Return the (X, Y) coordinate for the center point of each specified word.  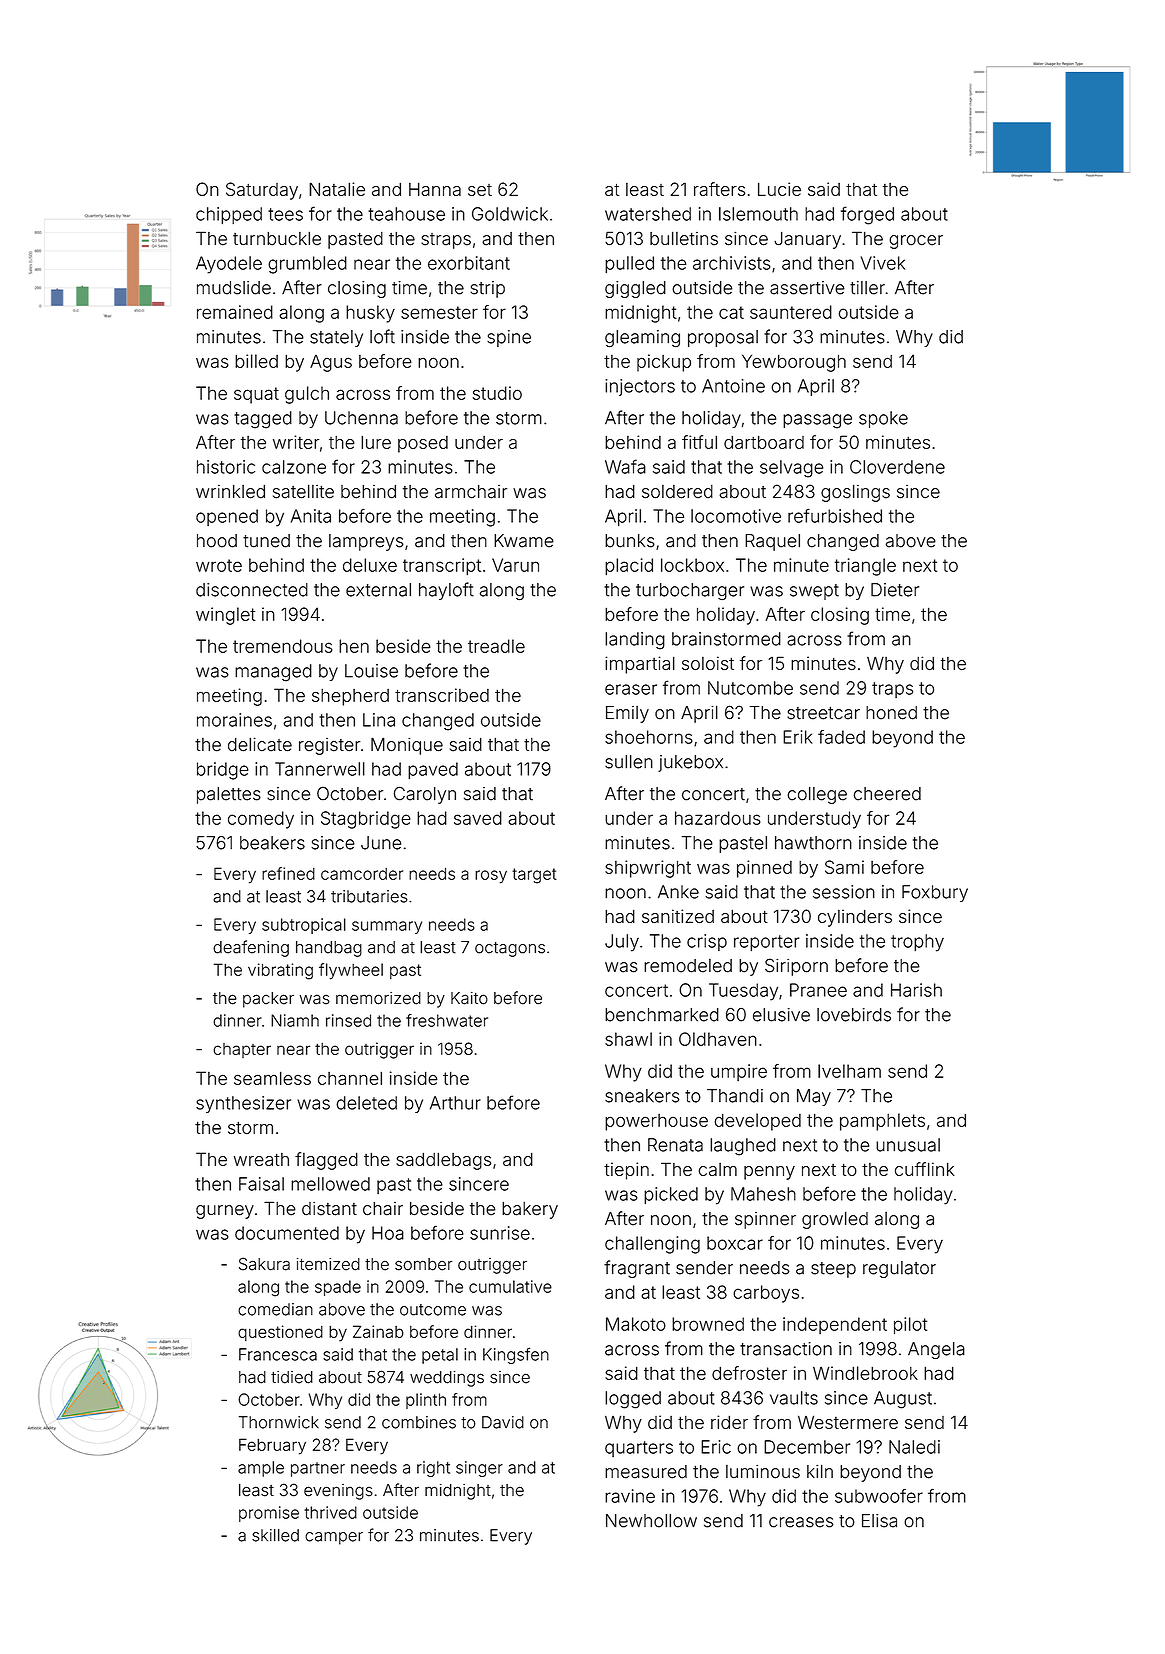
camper (334, 1538)
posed (423, 444)
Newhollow (651, 1521)
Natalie (337, 189)
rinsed (348, 1020)
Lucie (779, 189)
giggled (635, 289)
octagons (510, 949)
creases (801, 1522)
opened (227, 517)
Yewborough (794, 363)
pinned (764, 869)
